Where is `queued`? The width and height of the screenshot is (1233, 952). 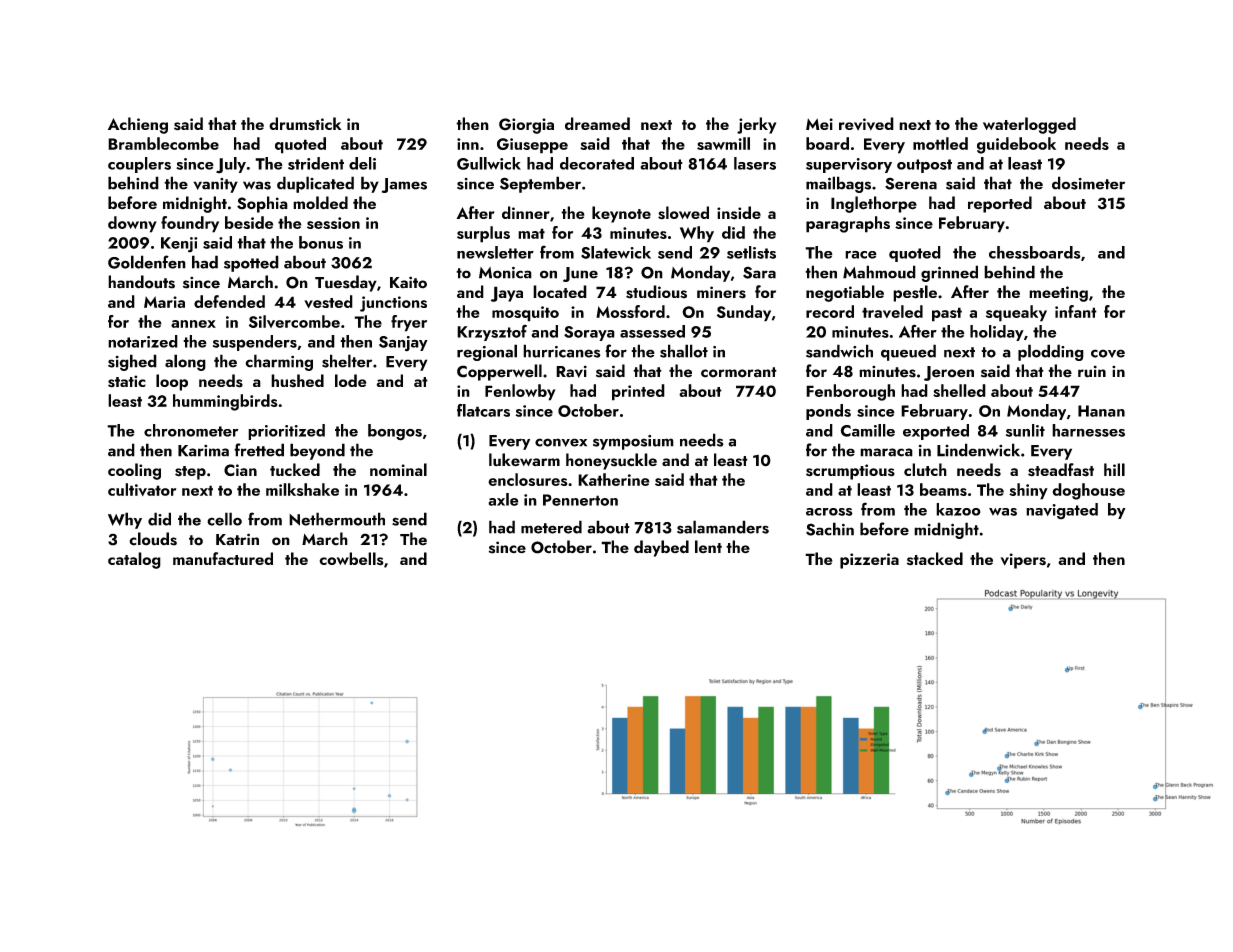
queued is located at coordinates (908, 352).
